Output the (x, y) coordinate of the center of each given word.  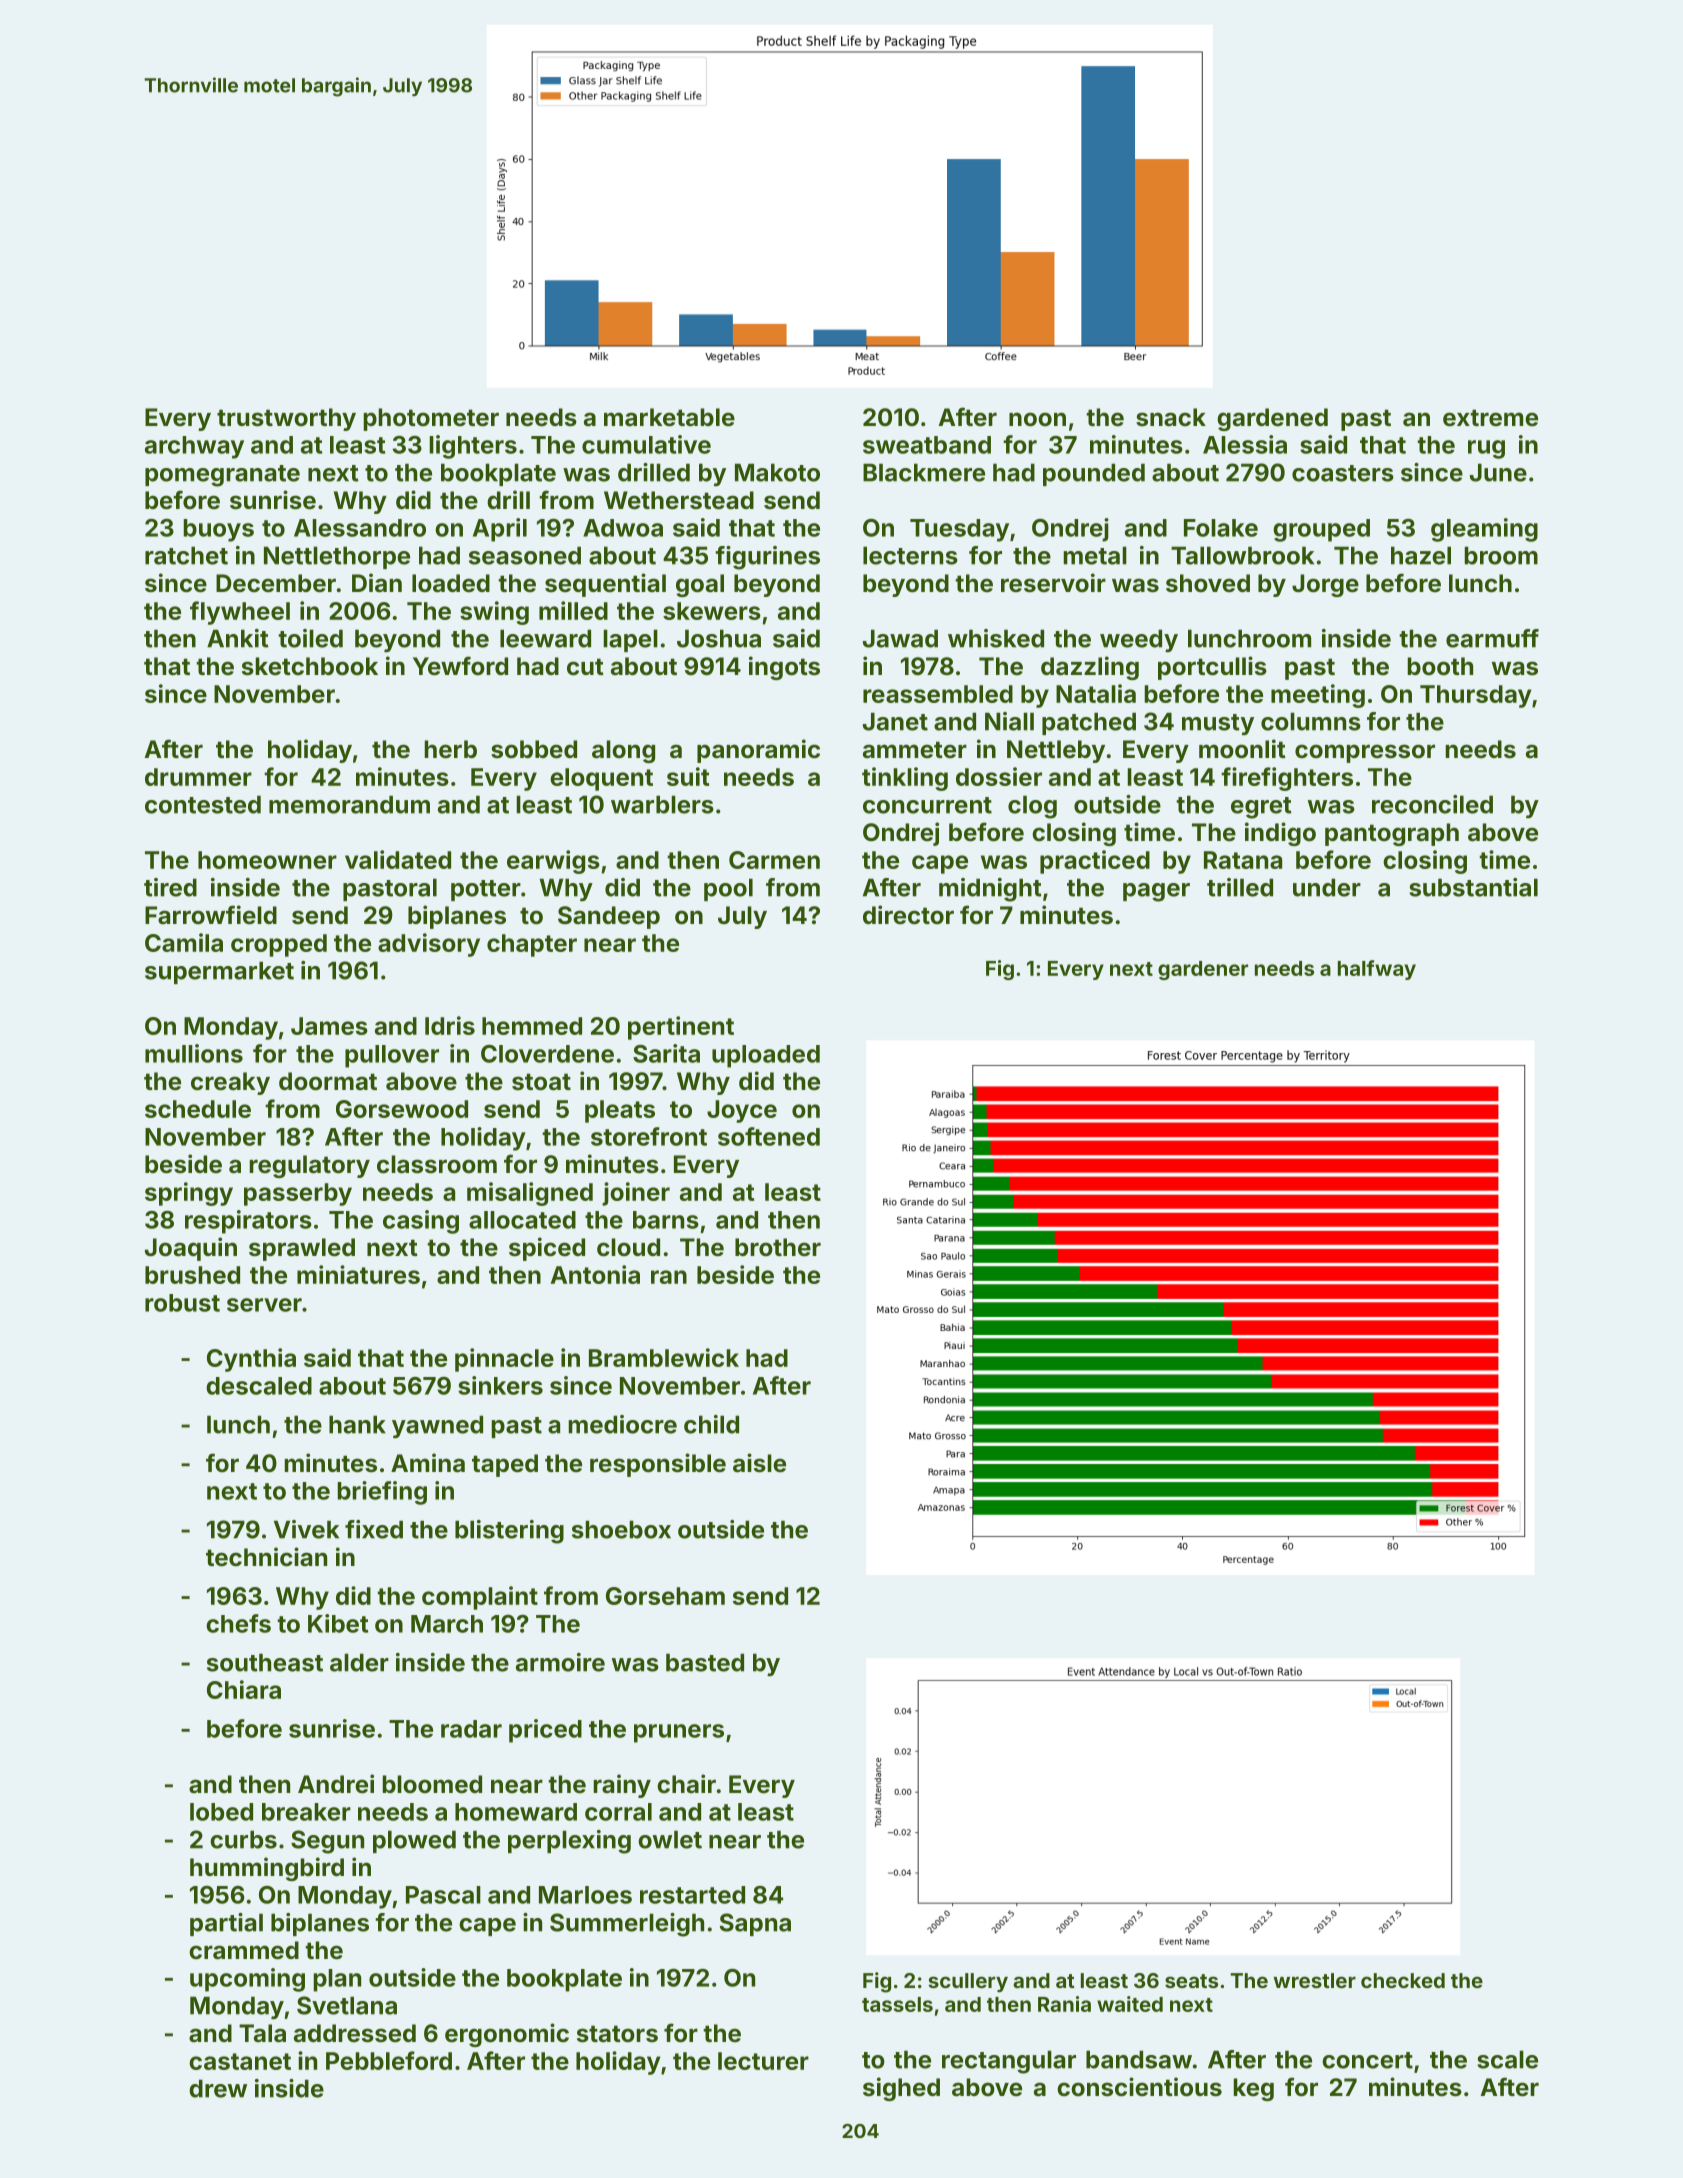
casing (421, 1222)
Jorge (1325, 585)
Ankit (238, 638)
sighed (901, 2089)
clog (1032, 807)
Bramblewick (664, 1357)
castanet (240, 2061)
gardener (1203, 970)
